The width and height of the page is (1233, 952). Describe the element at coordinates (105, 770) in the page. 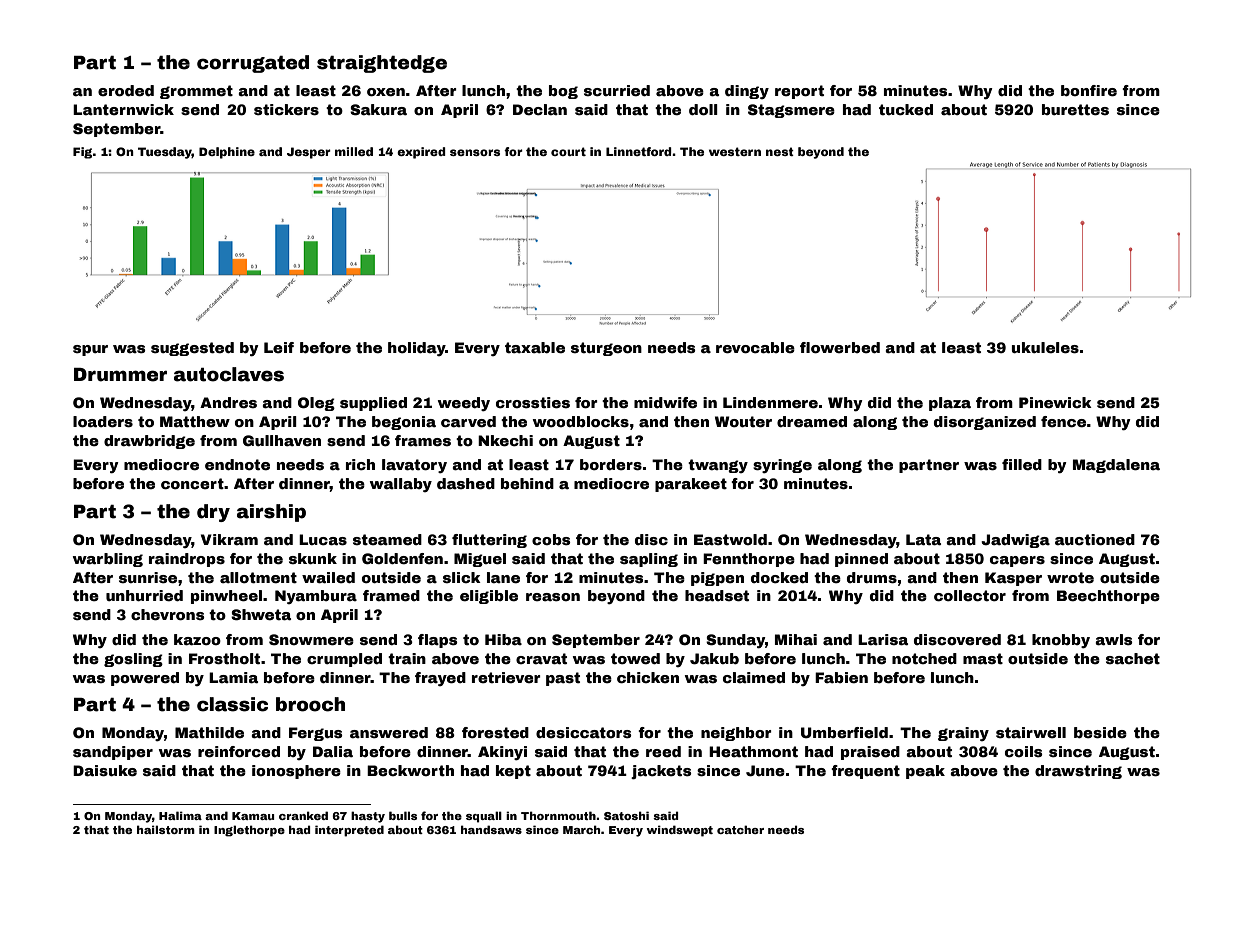

I see `Daisuke` at that location.
